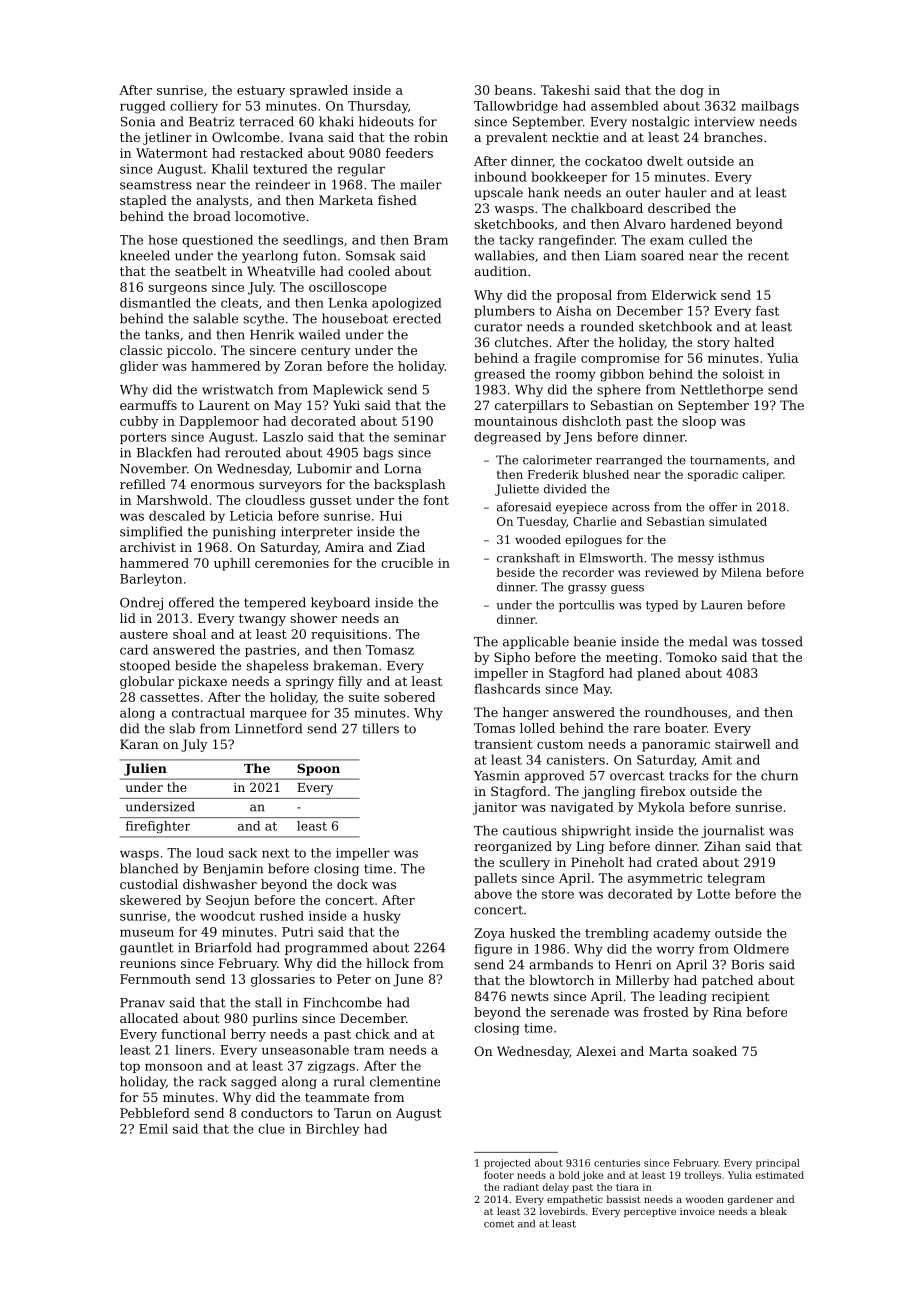 Image resolution: width=924 pixels, height=1308 pixels. What do you see at coordinates (417, 318) in the screenshot?
I see `erected` at bounding box center [417, 318].
